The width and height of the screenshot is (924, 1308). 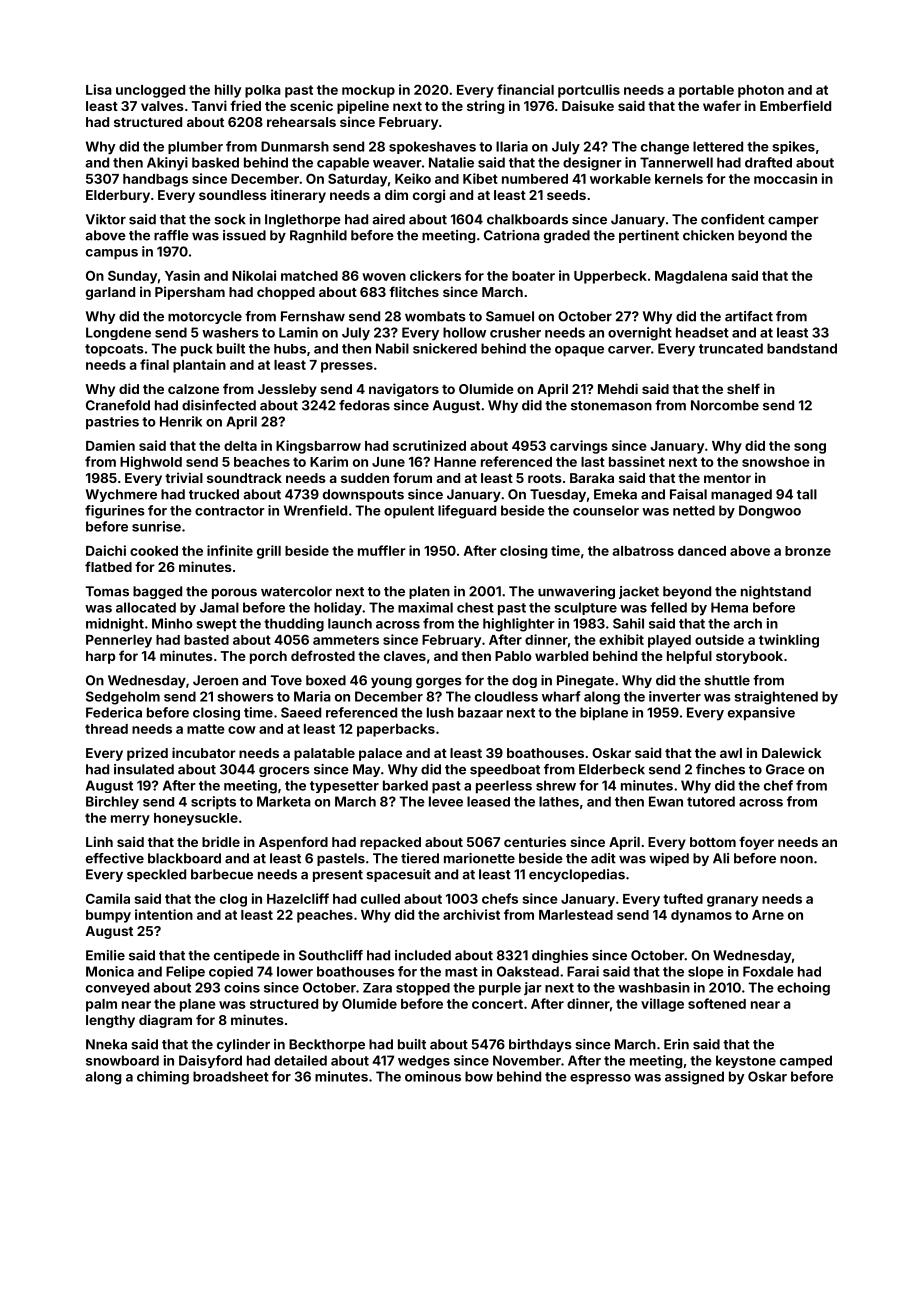 I want to click on November, so click(x=527, y=1060).
